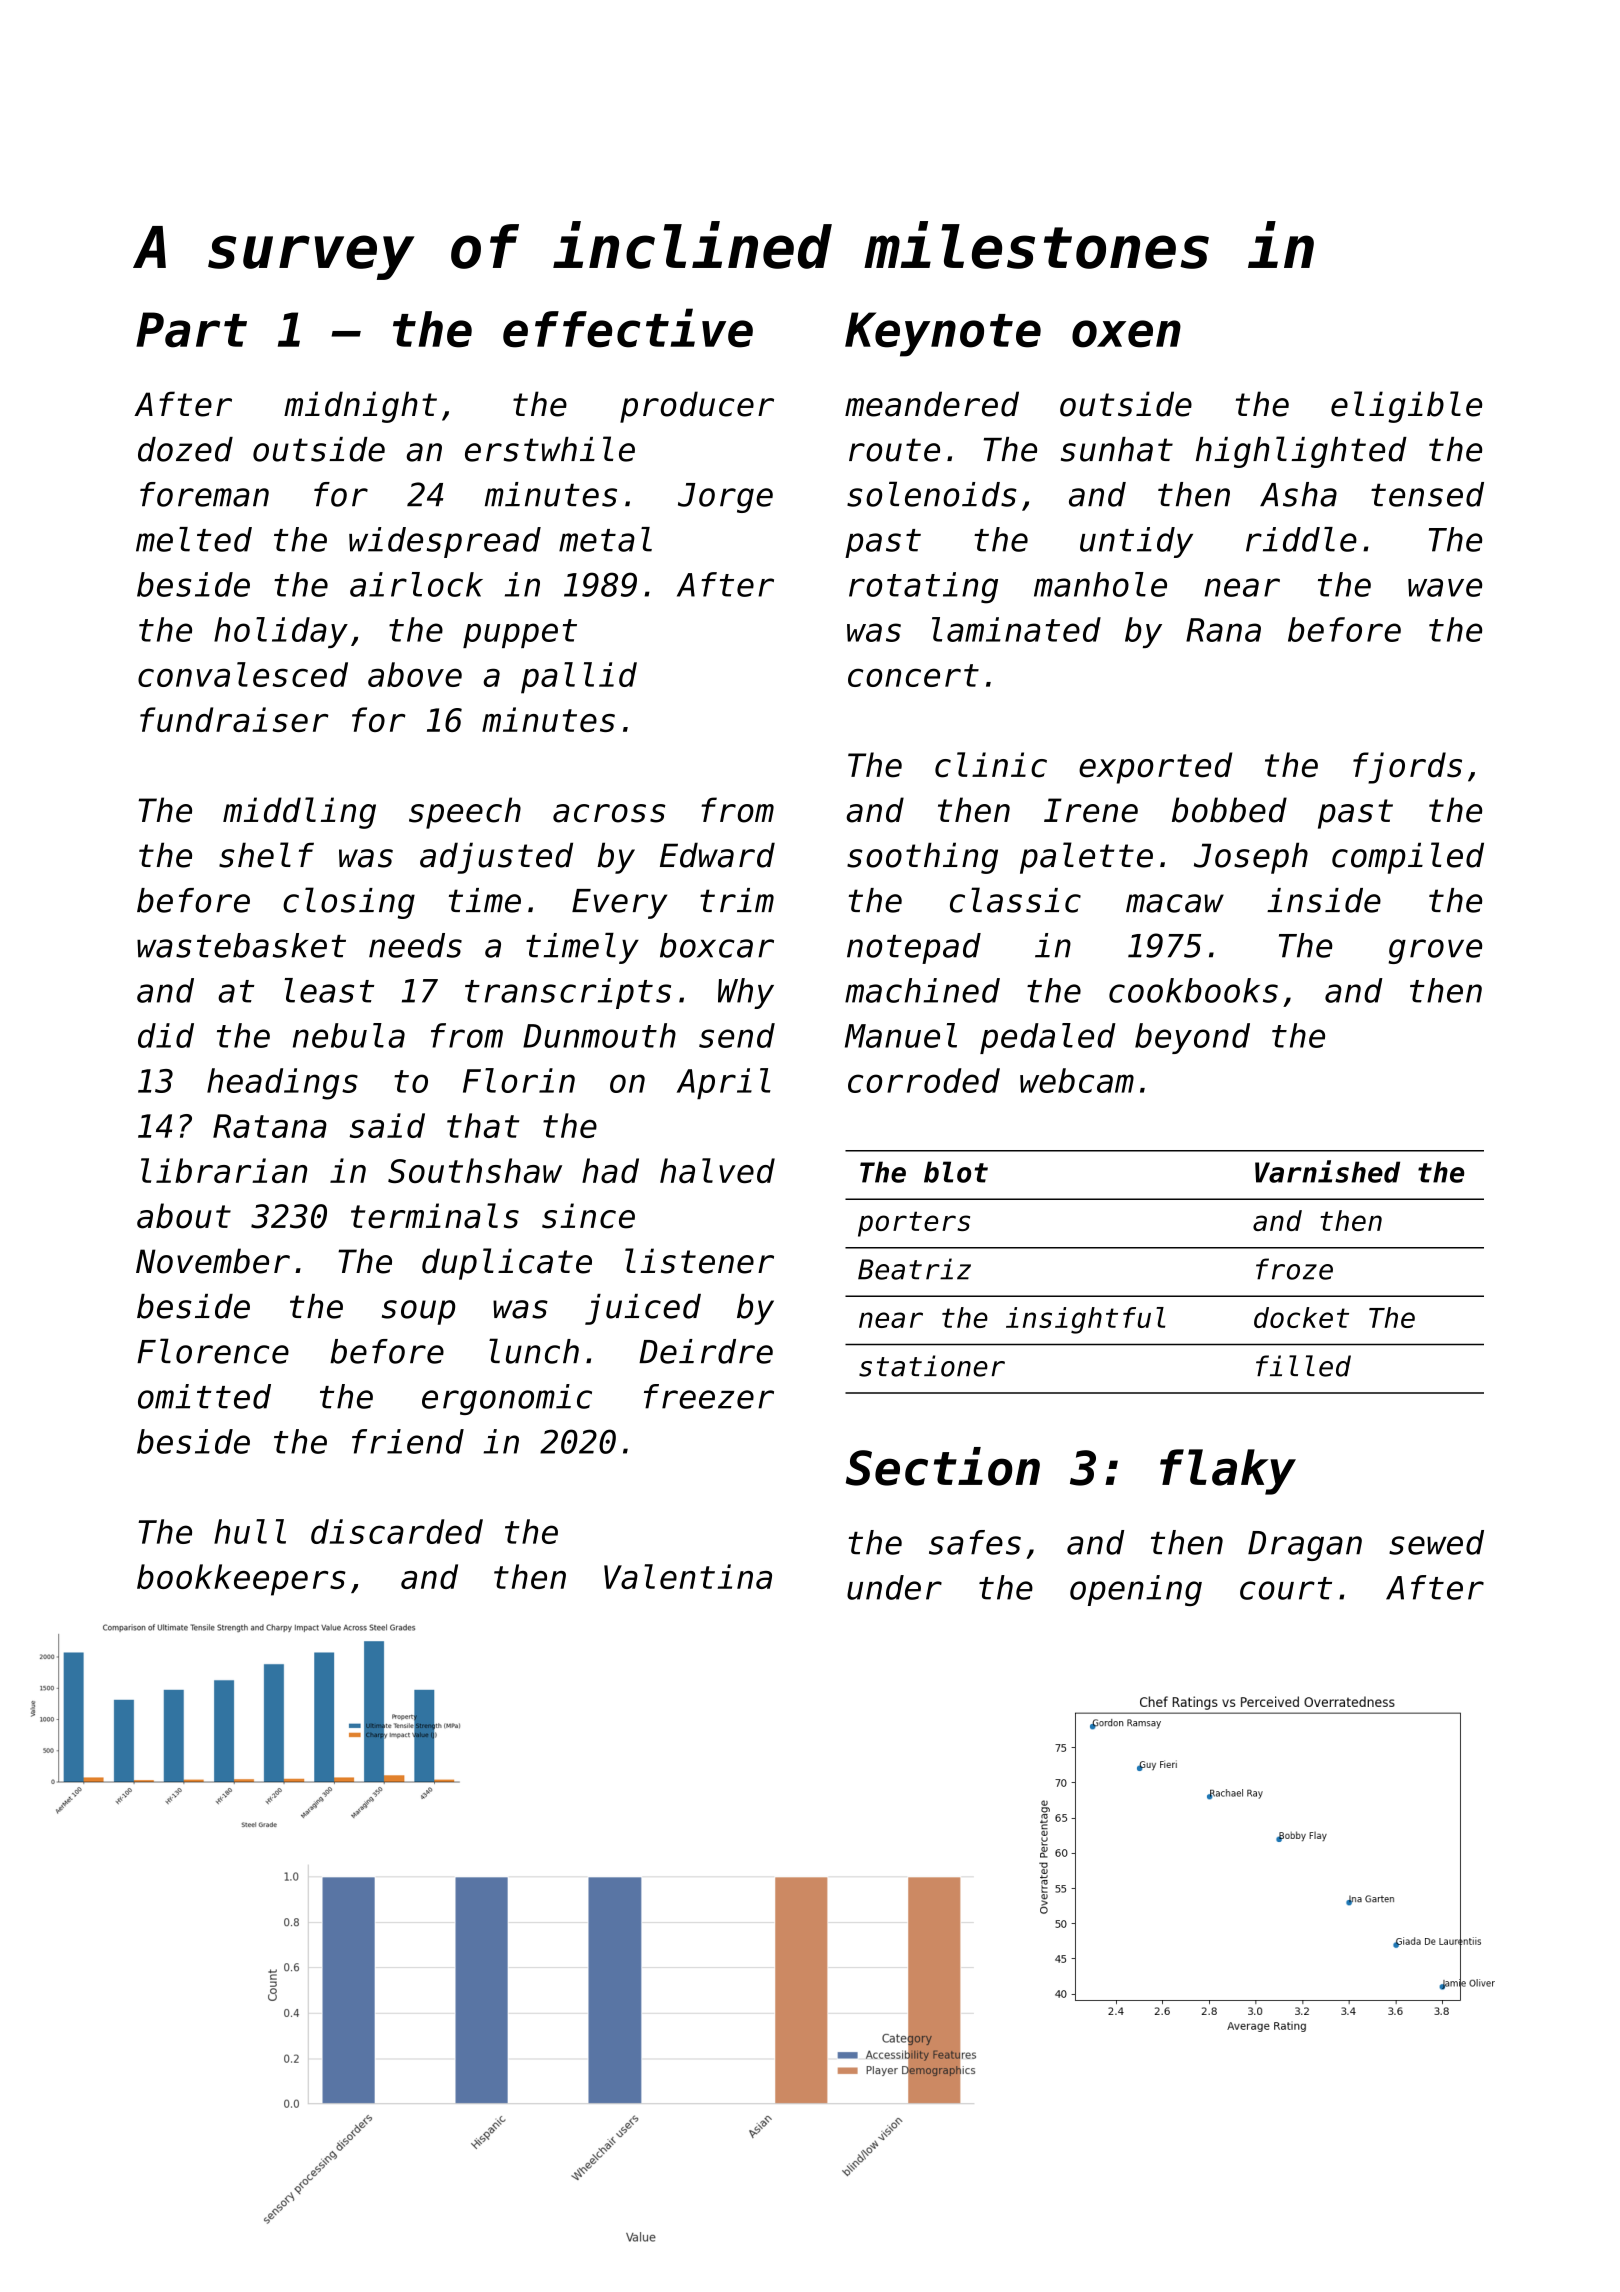 The height and width of the screenshot is (2292, 1620). Describe the element at coordinates (241, 945) in the screenshot. I see `wastebasket` at that location.
